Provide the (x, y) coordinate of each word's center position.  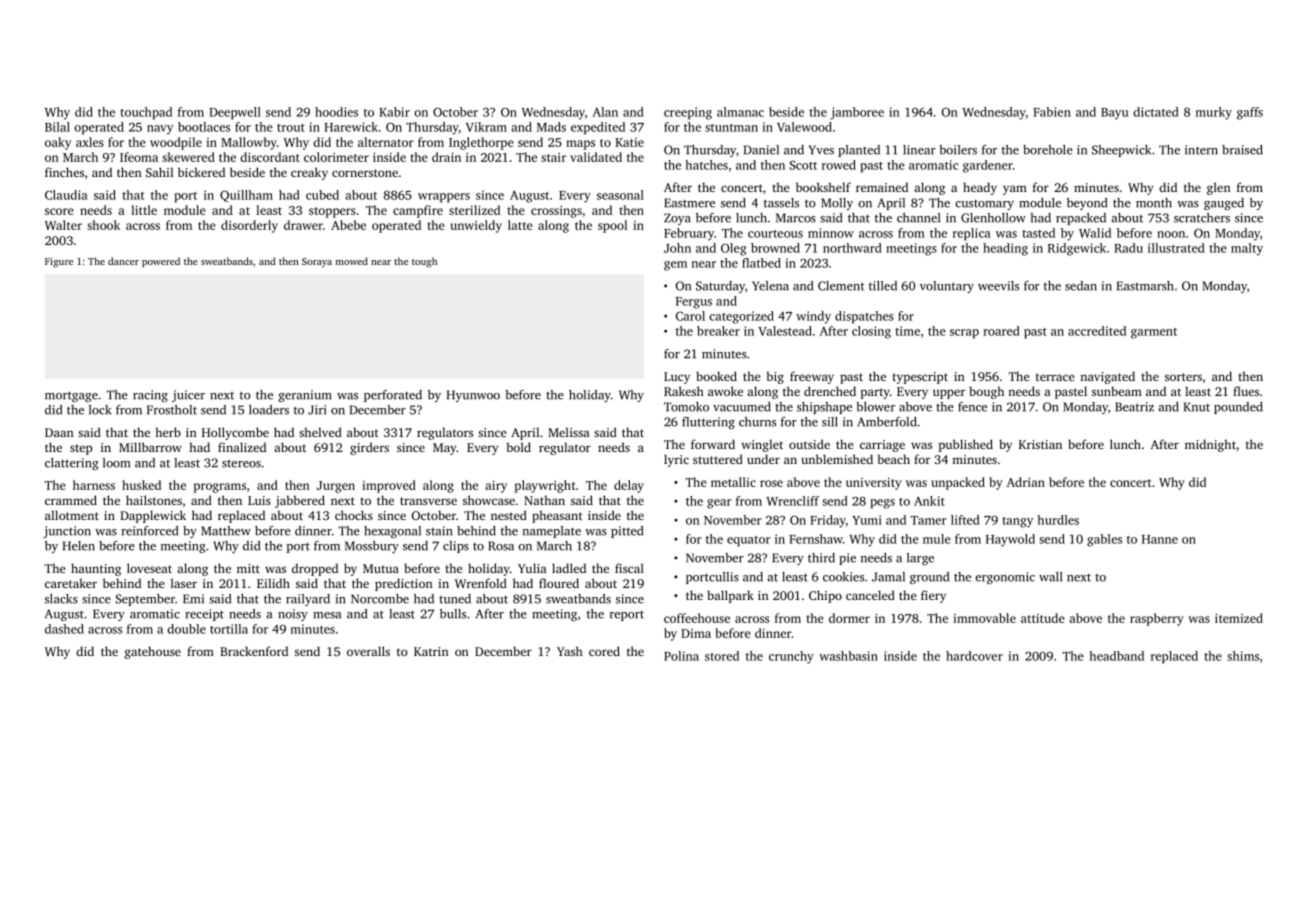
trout (291, 128)
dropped (315, 569)
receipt (204, 615)
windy (813, 317)
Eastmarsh (1145, 286)
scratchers (1202, 218)
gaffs (1250, 113)
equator (749, 541)
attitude (1043, 618)
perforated (393, 396)
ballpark (730, 596)
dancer (123, 261)
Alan (605, 112)
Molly (837, 204)
